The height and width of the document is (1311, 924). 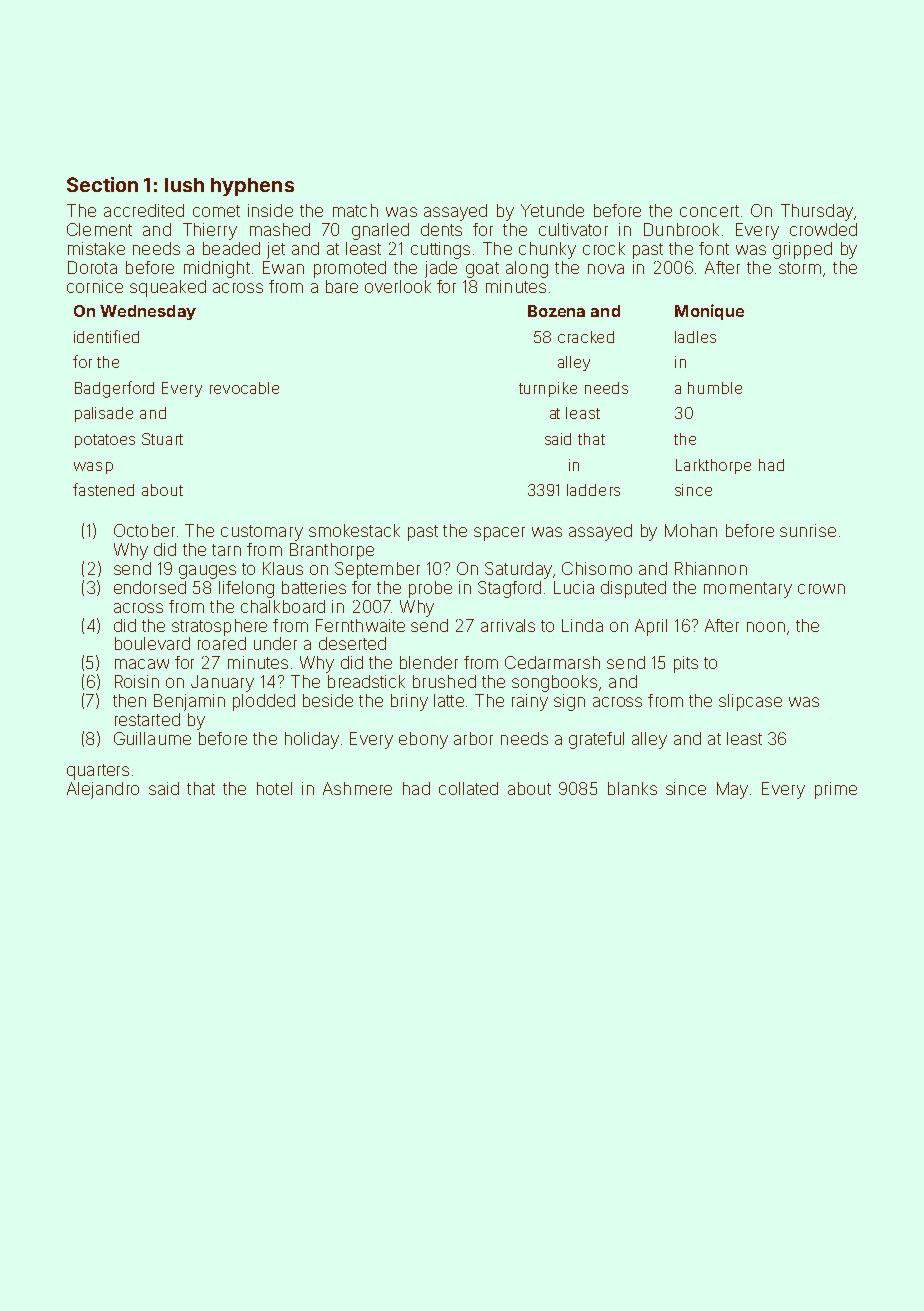 I want to click on boulevard, so click(x=152, y=643).
